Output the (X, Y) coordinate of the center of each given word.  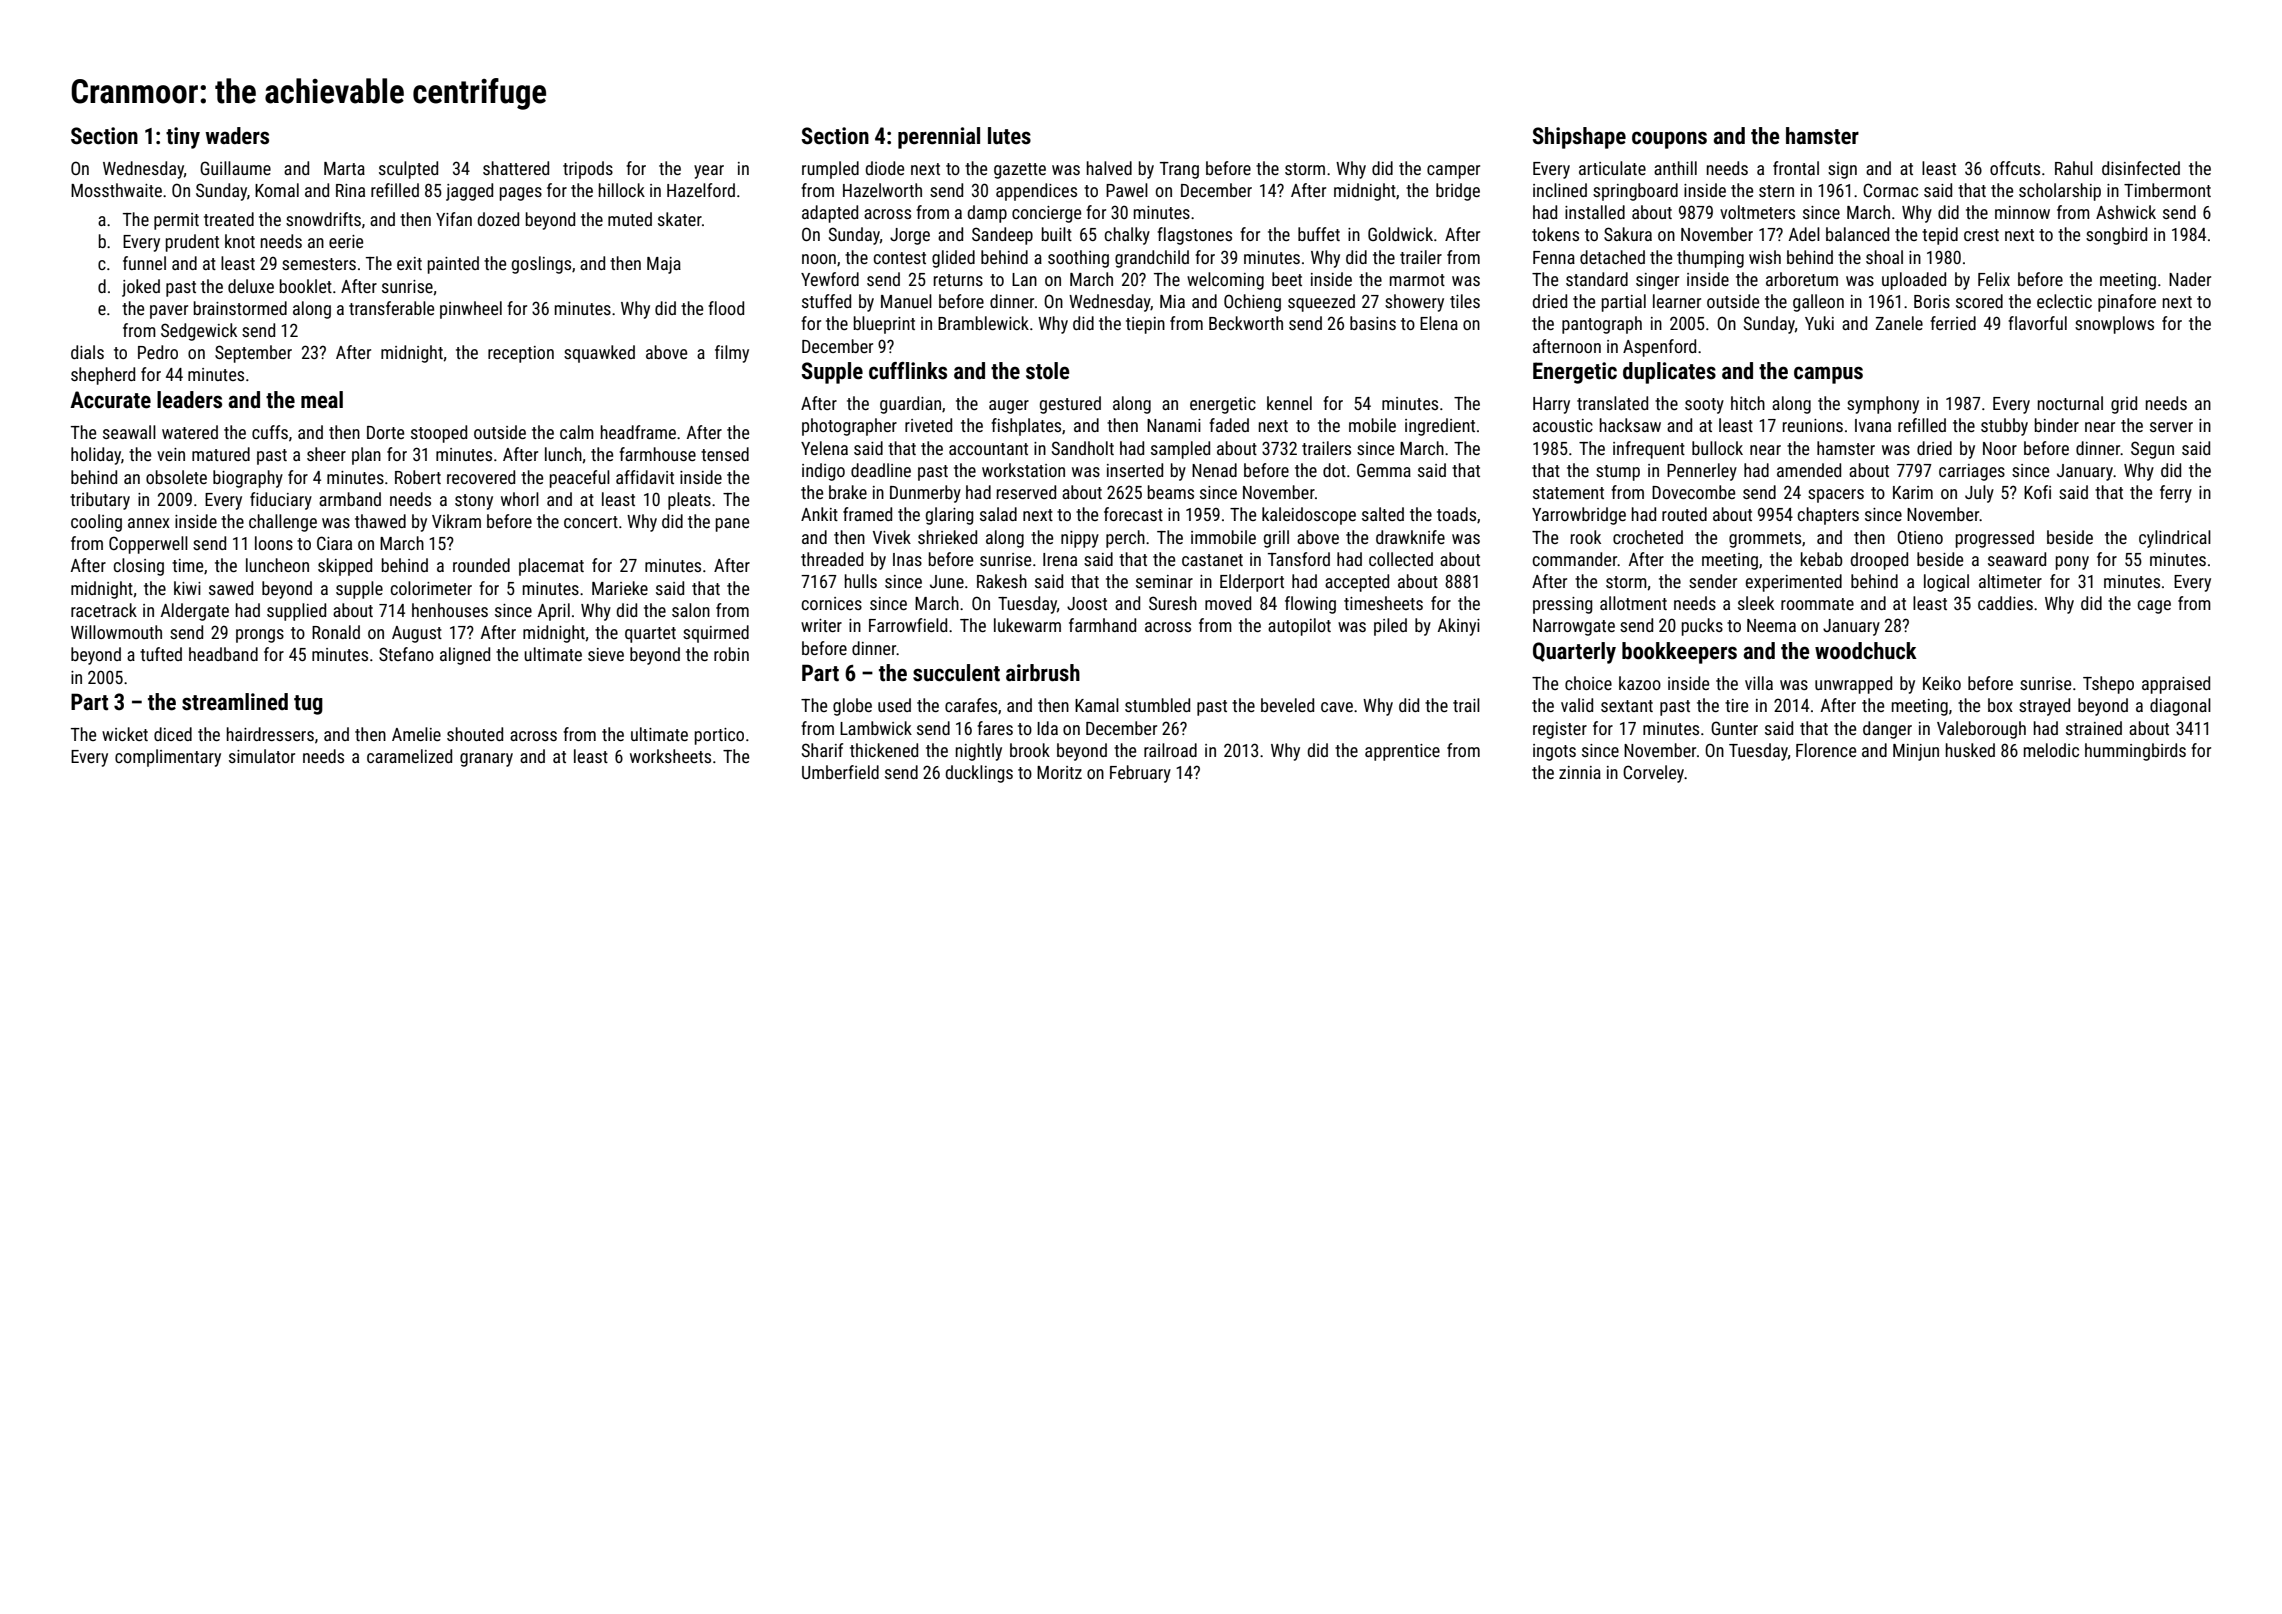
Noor (2000, 448)
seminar (1164, 581)
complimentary (168, 758)
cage (2154, 607)
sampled (1180, 450)
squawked (599, 354)
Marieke (620, 588)
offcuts (2015, 168)
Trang (1179, 170)
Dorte (385, 432)
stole (1048, 371)
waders (237, 136)
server (2171, 427)
